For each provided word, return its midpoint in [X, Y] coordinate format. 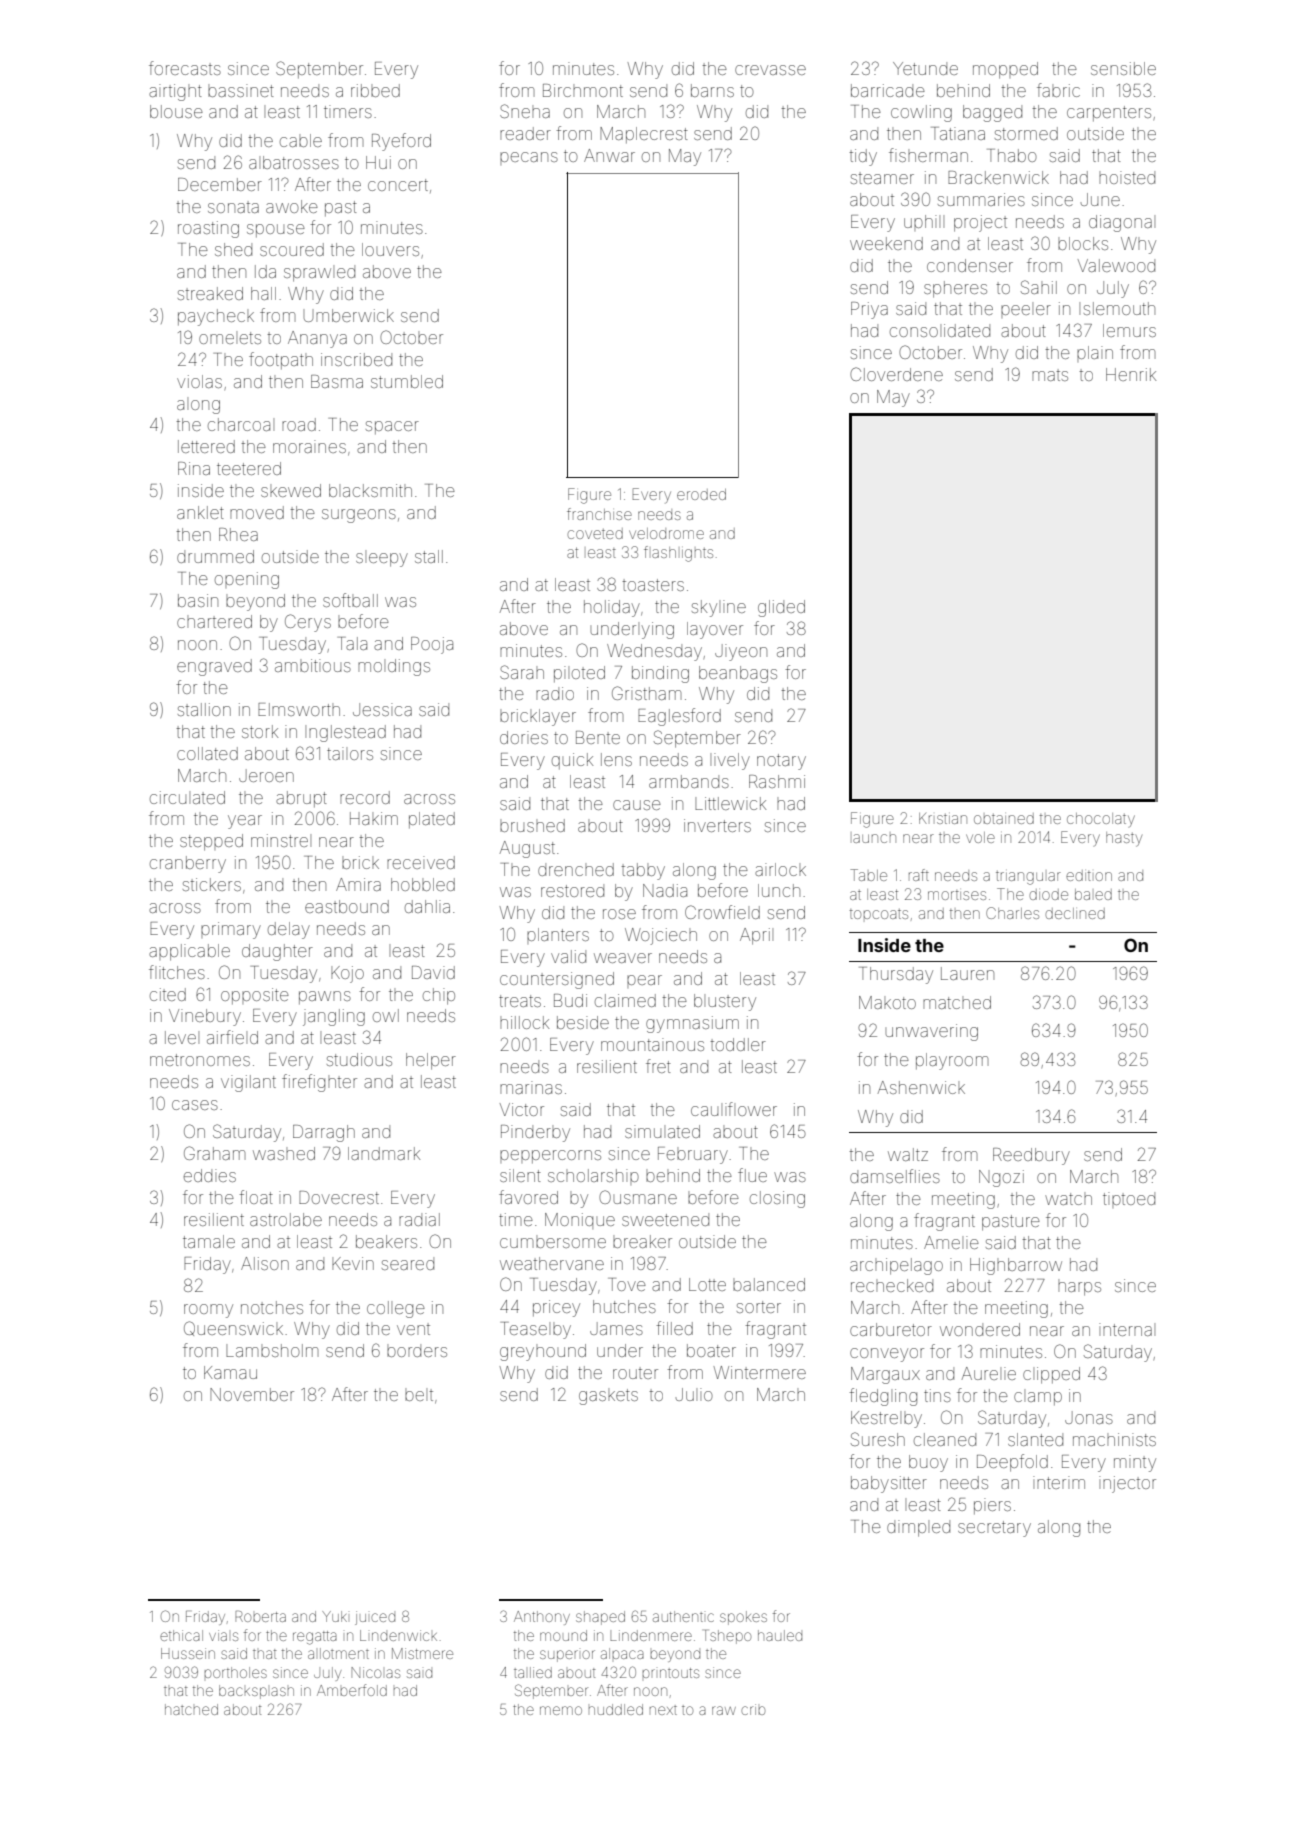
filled [674, 1328]
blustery [725, 1002]
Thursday [896, 975]
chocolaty [1101, 820]
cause [637, 805]
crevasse [770, 70]
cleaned [945, 1439]
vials [223, 1635]
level [180, 1037]
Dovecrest [339, 1197]
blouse [176, 111]
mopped [1005, 70]
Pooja [432, 645]
